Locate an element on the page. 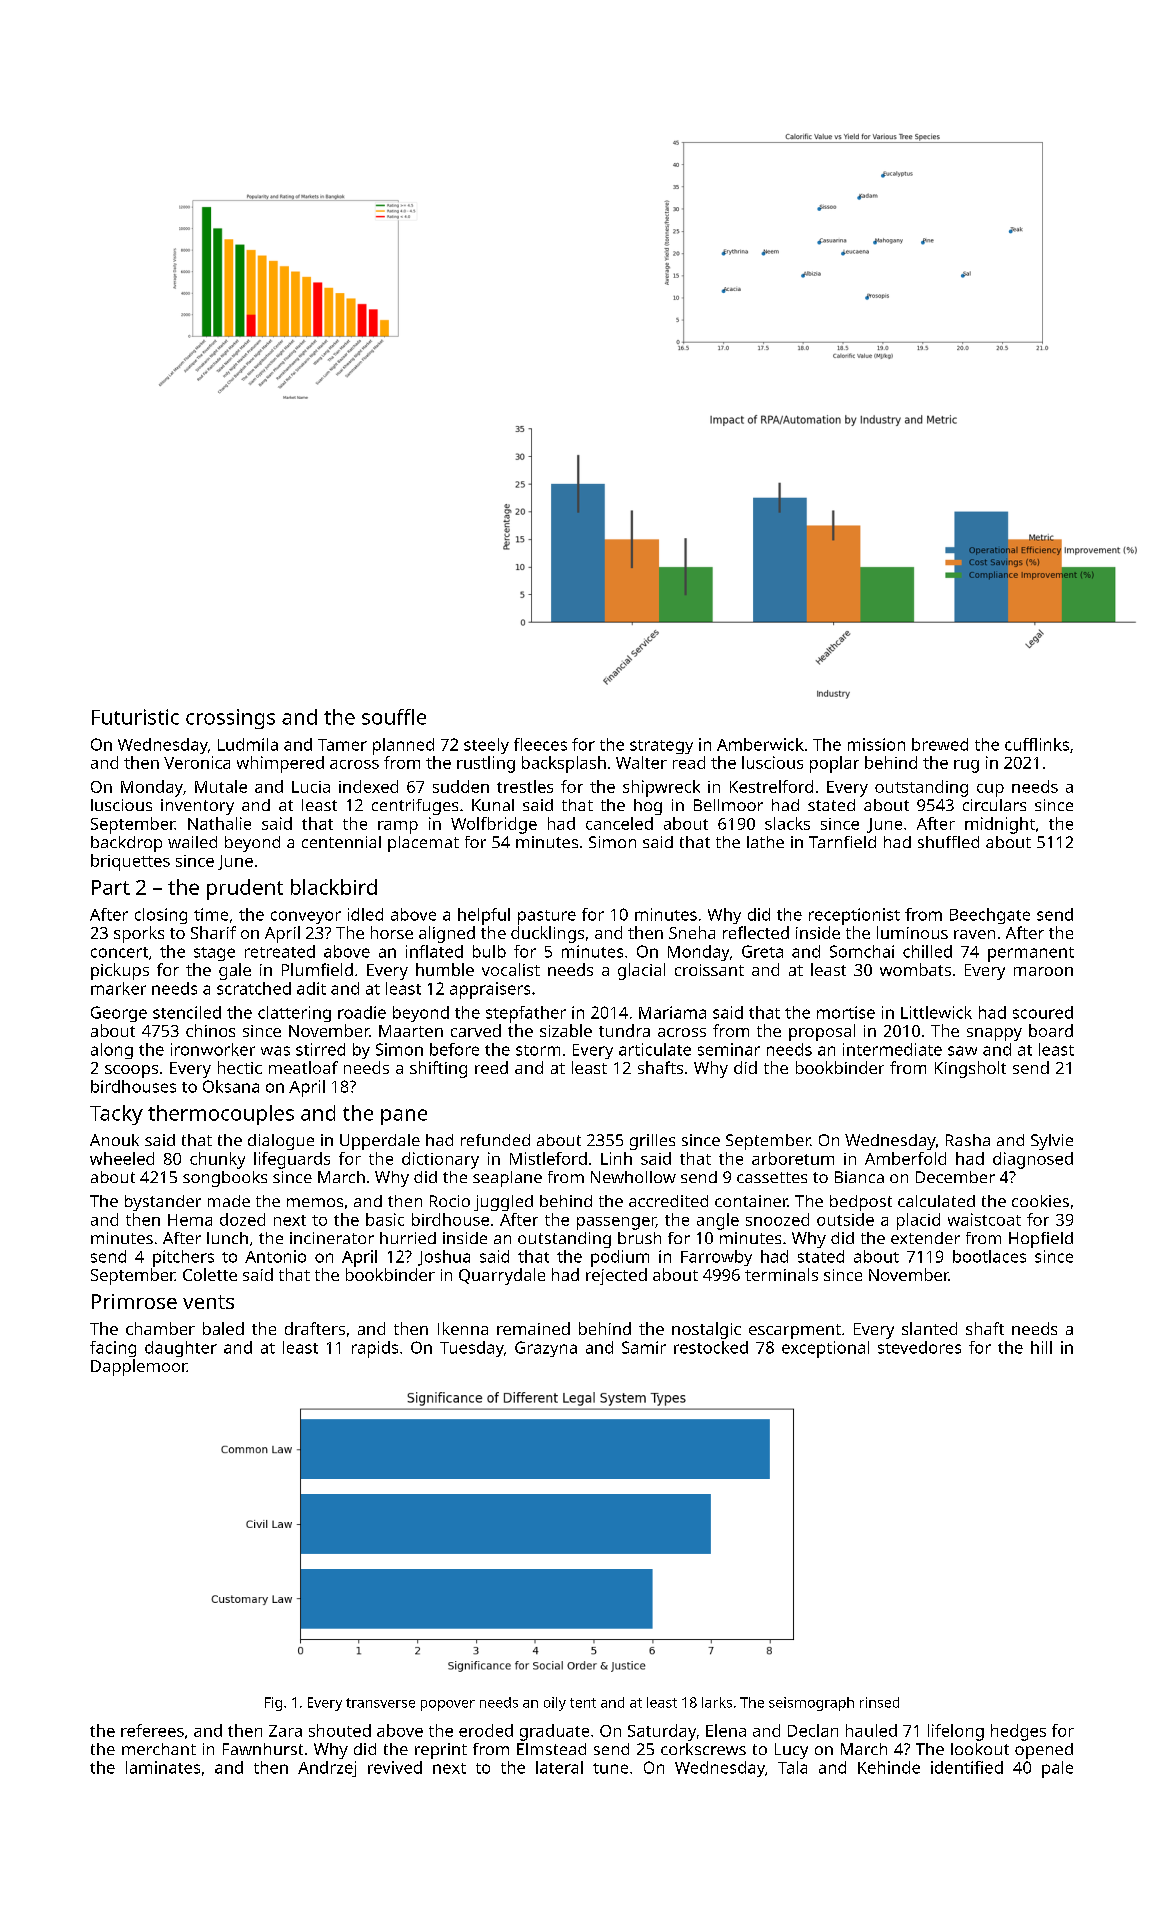  rinsed is located at coordinates (879, 1702).
